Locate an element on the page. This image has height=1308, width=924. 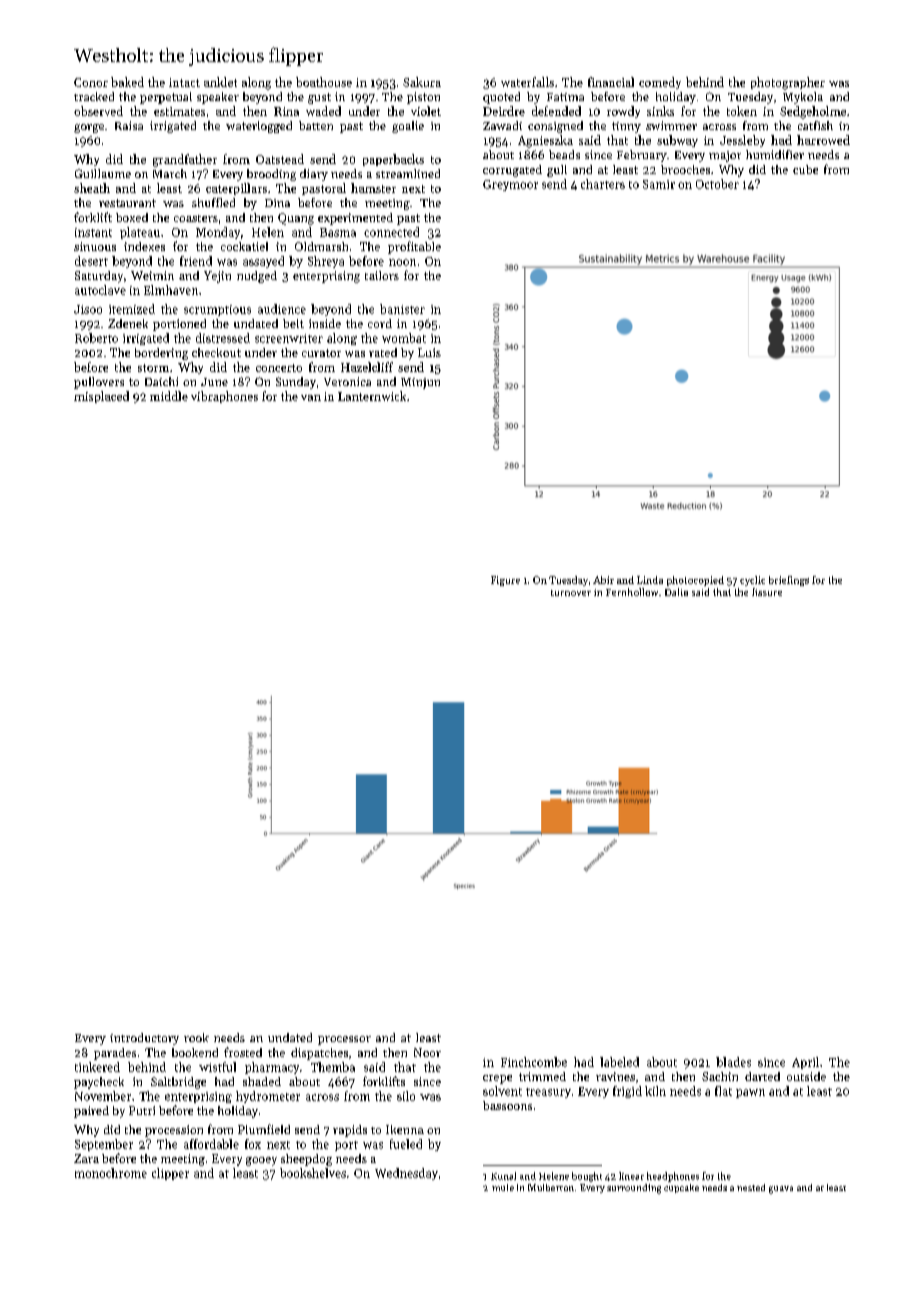
cyclic is located at coordinates (752, 581).
